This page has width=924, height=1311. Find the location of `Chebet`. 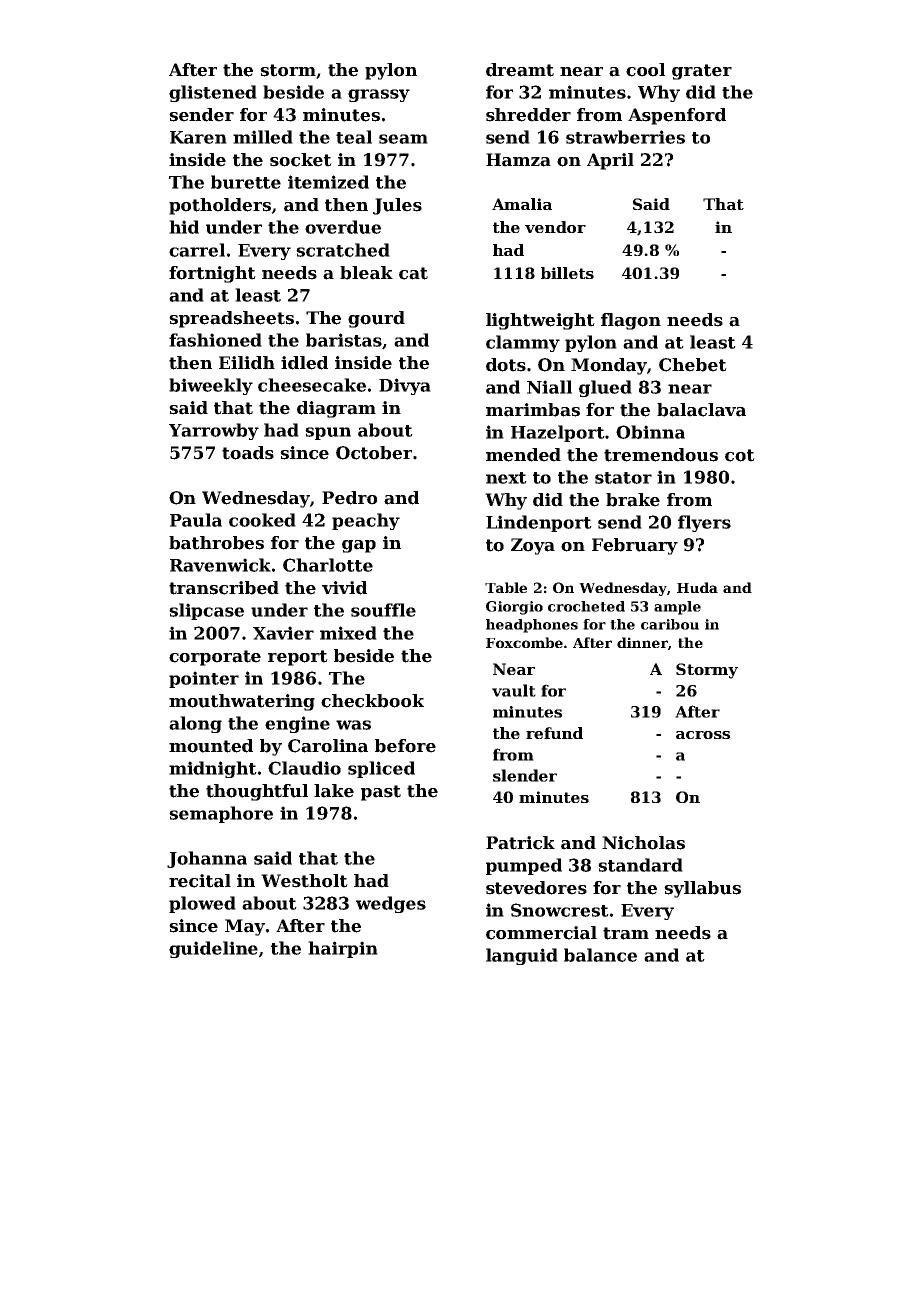

Chebet is located at coordinates (693, 365).
